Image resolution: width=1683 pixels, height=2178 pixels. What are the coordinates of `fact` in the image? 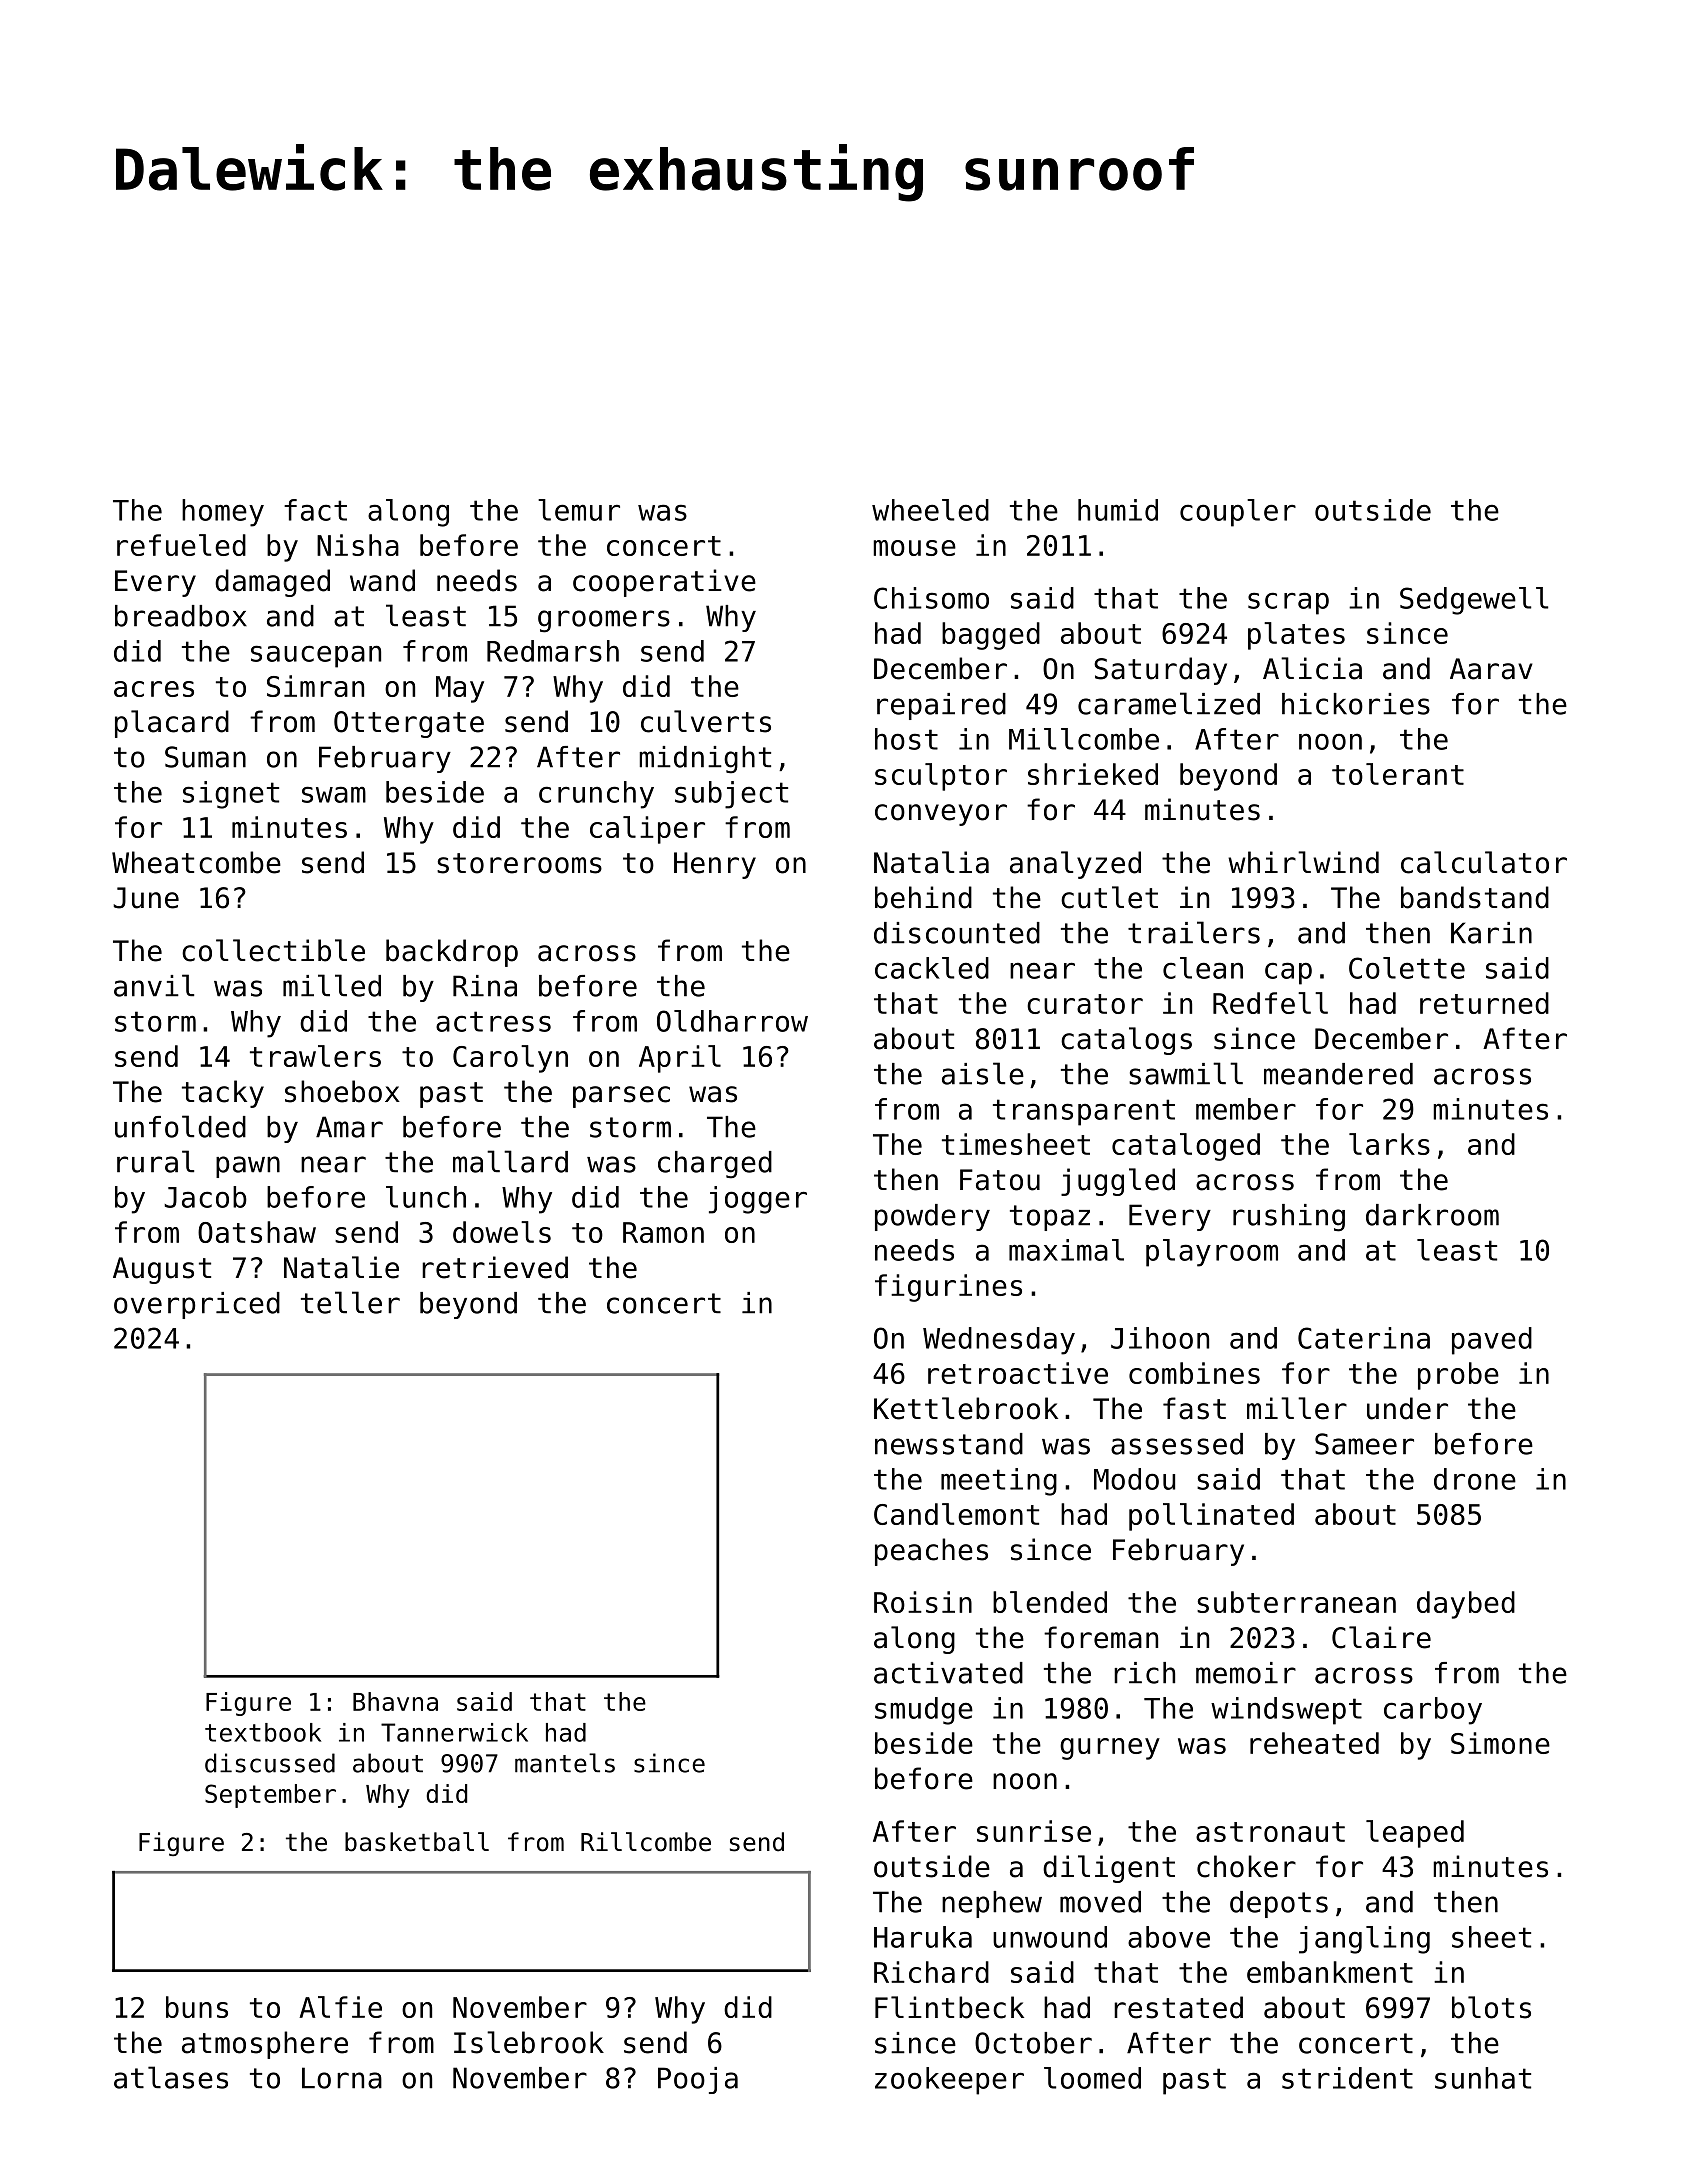 It's located at (315, 510).
